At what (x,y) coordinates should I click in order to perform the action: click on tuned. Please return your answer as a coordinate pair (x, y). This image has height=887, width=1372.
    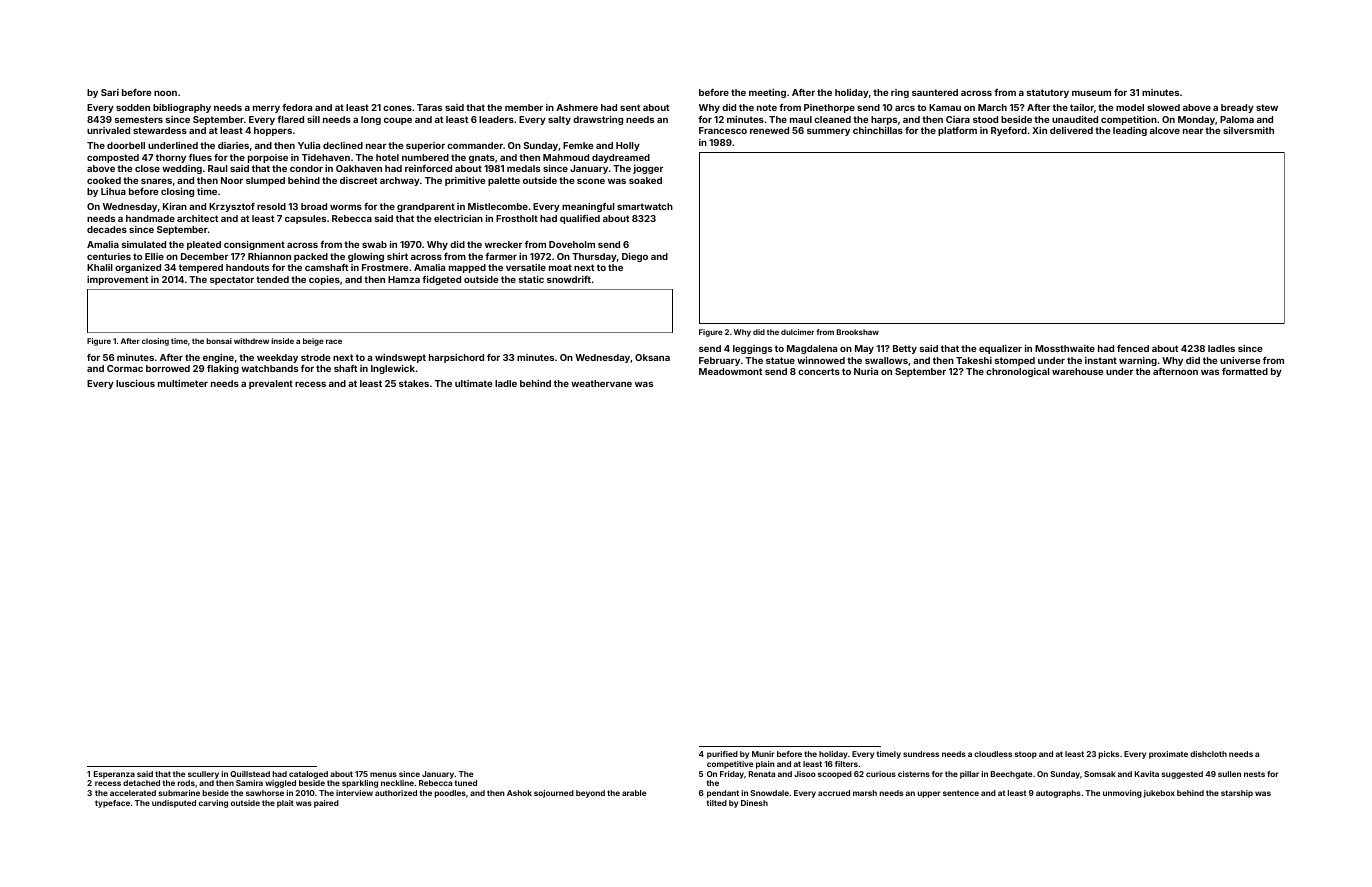
    Looking at the image, I should click on (466, 783).
